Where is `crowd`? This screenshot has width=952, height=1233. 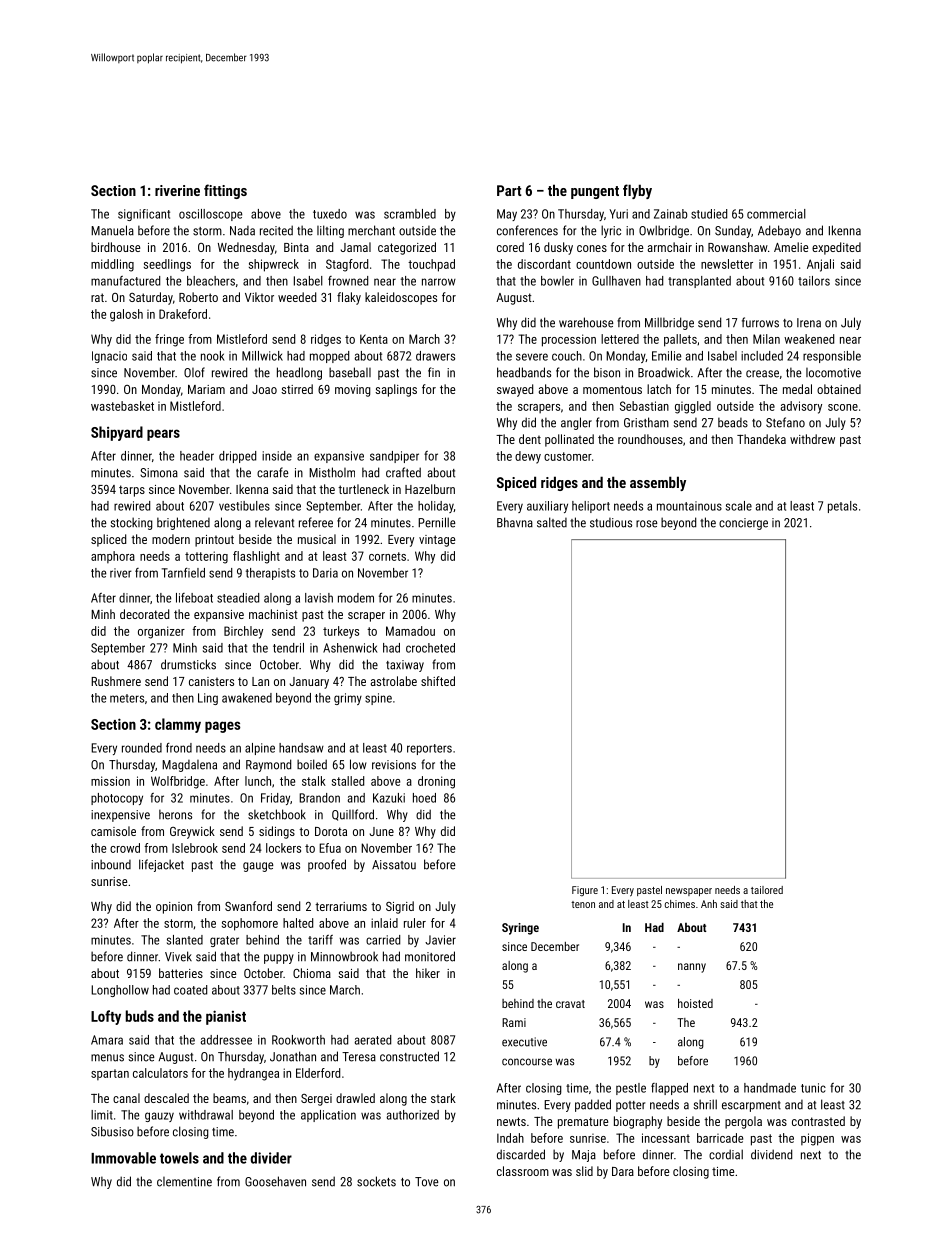
crowd is located at coordinates (125, 848).
